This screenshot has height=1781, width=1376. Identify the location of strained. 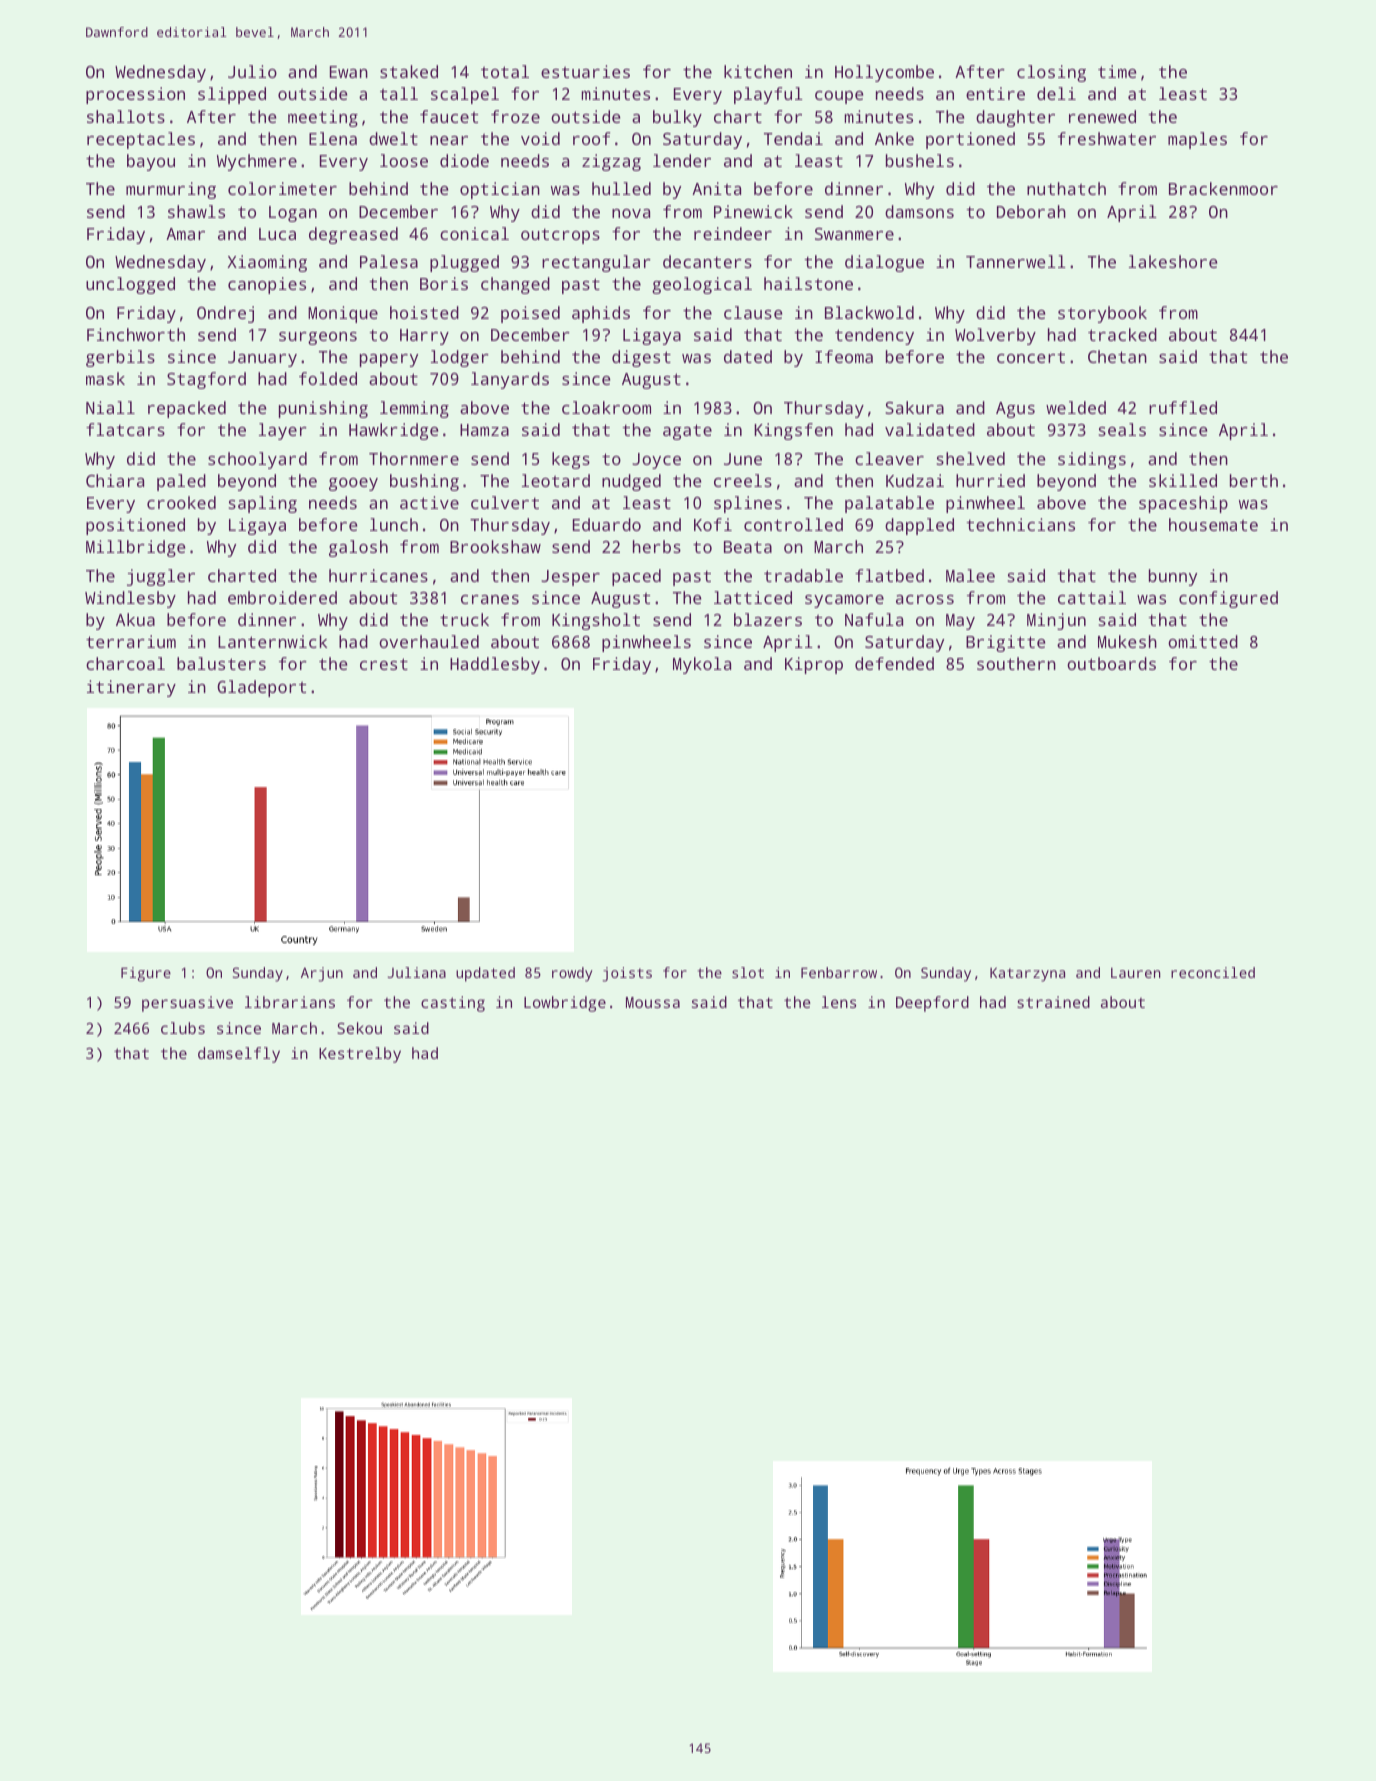
(1053, 1002).
